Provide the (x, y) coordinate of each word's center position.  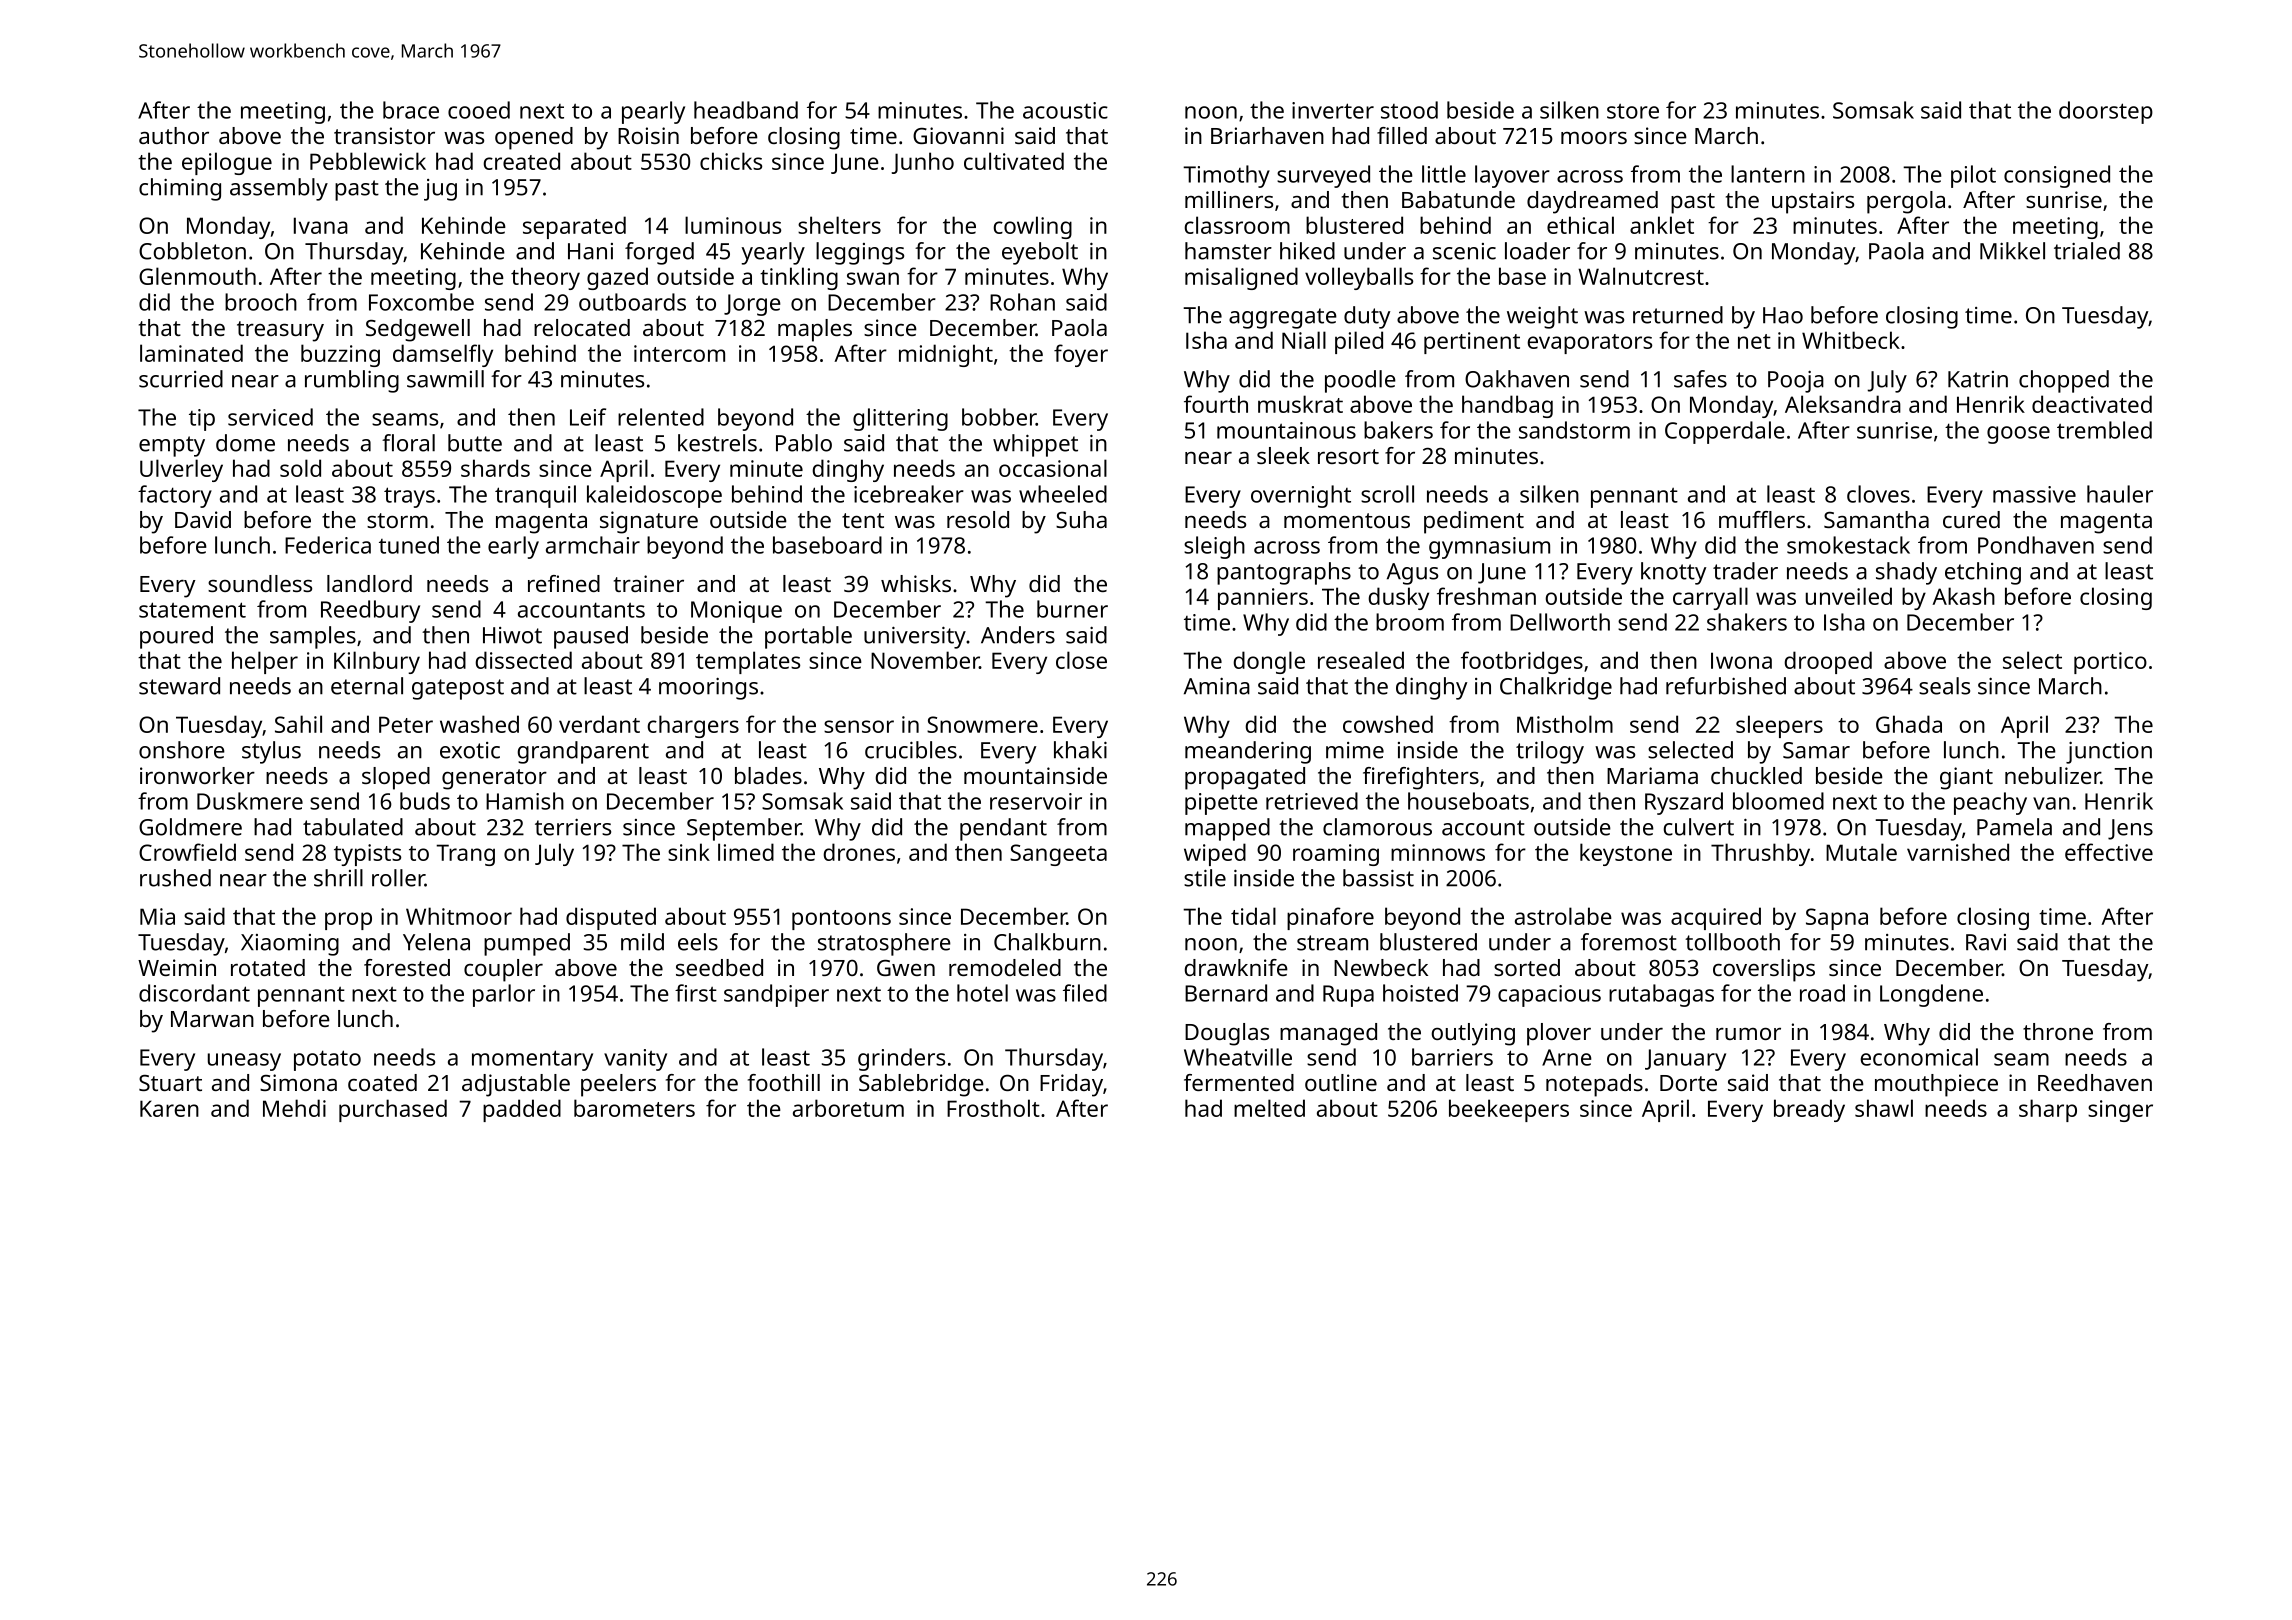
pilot (1973, 176)
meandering (1248, 752)
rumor (1748, 1034)
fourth (1216, 404)
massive (2034, 494)
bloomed (1778, 801)
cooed (479, 110)
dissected (523, 660)
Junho (923, 163)
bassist (1378, 878)
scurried (181, 379)
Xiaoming (290, 945)
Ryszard (1684, 803)
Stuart (170, 1083)
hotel (982, 993)
